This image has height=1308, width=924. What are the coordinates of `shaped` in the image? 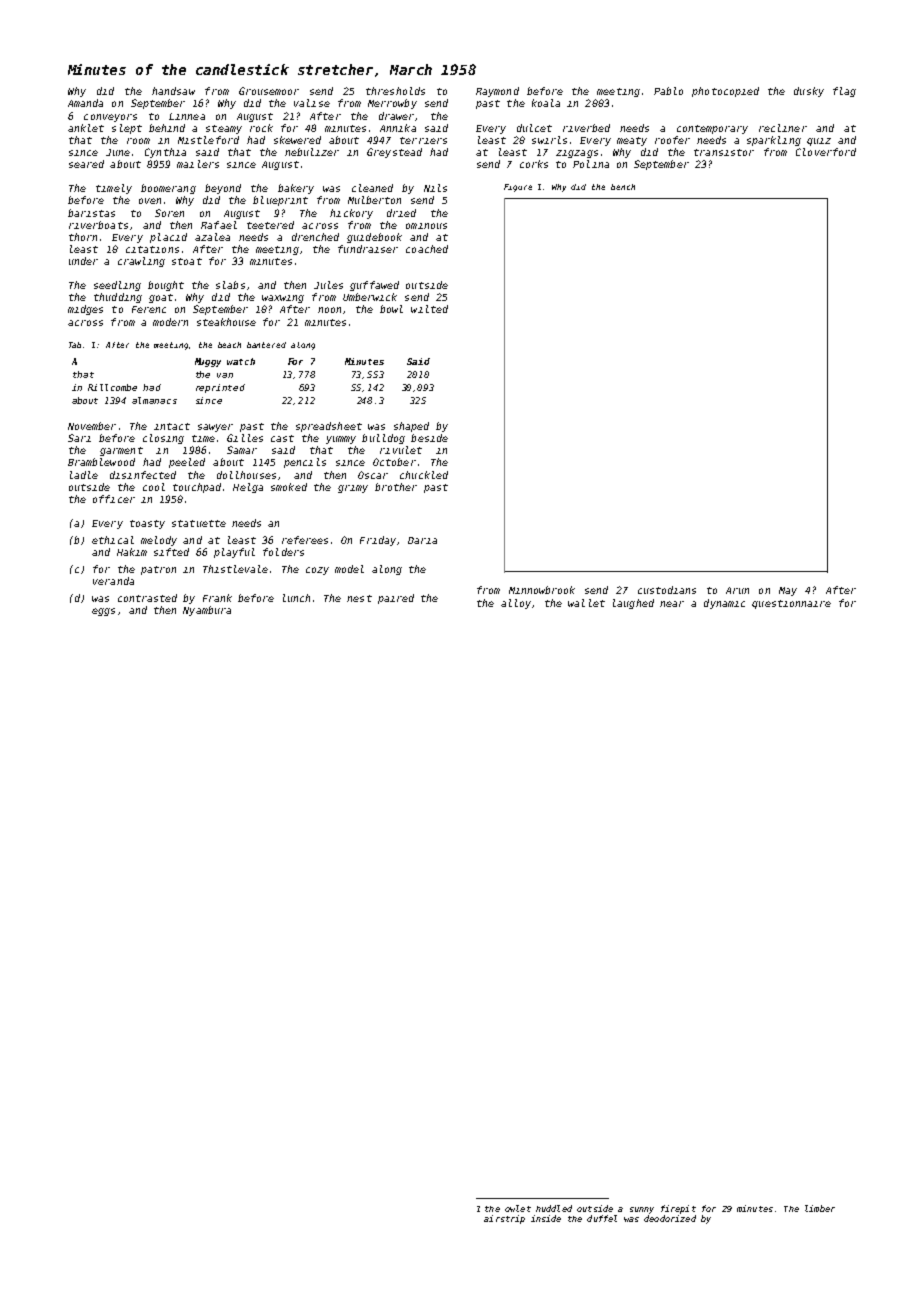 It's located at (411, 427).
